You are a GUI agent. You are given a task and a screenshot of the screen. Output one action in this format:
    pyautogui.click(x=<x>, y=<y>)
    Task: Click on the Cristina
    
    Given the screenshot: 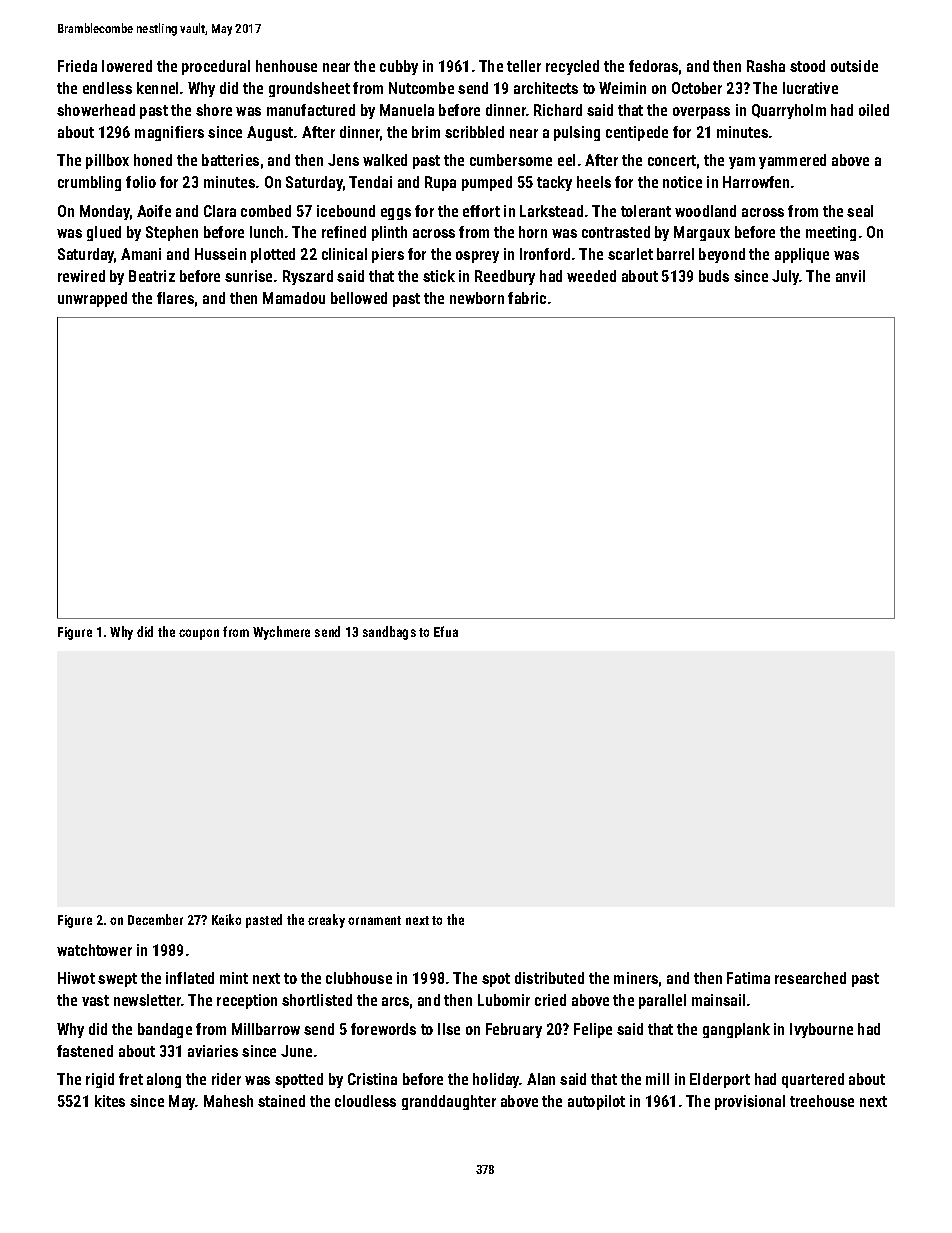 What is the action you would take?
    pyautogui.click(x=372, y=1079)
